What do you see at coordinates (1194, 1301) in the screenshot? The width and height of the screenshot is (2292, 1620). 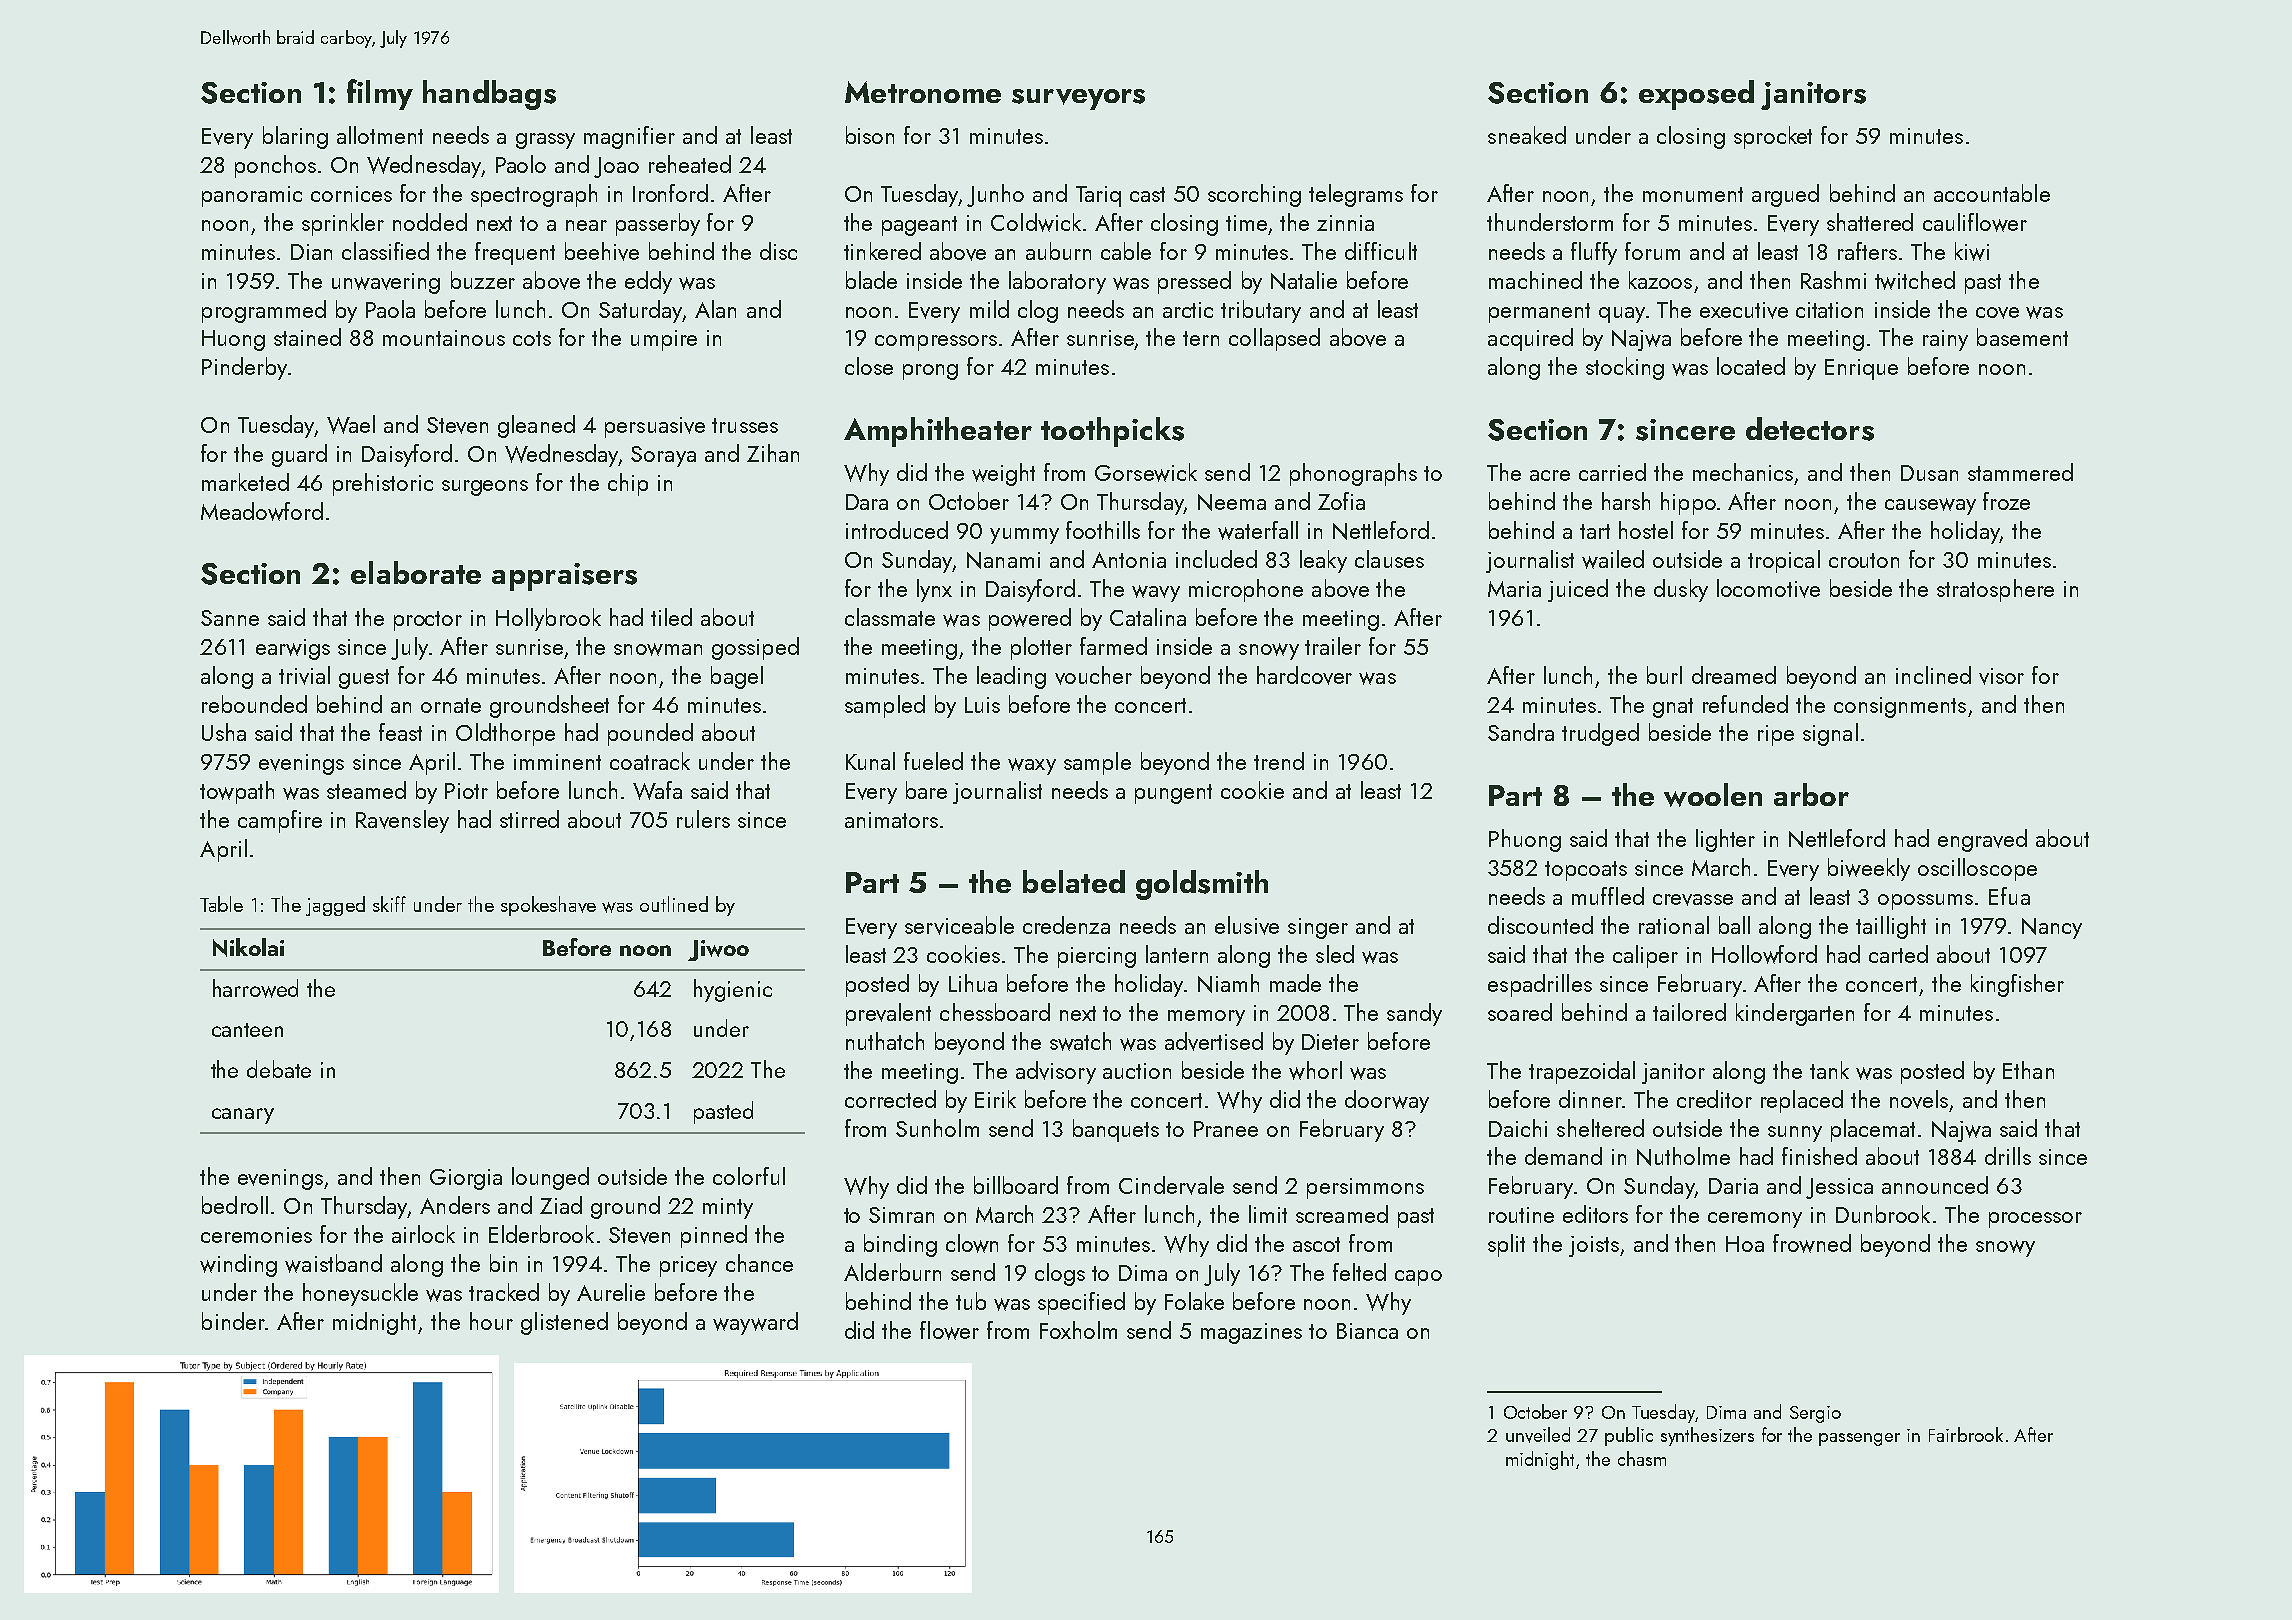 I see `Folake` at bounding box center [1194, 1301].
